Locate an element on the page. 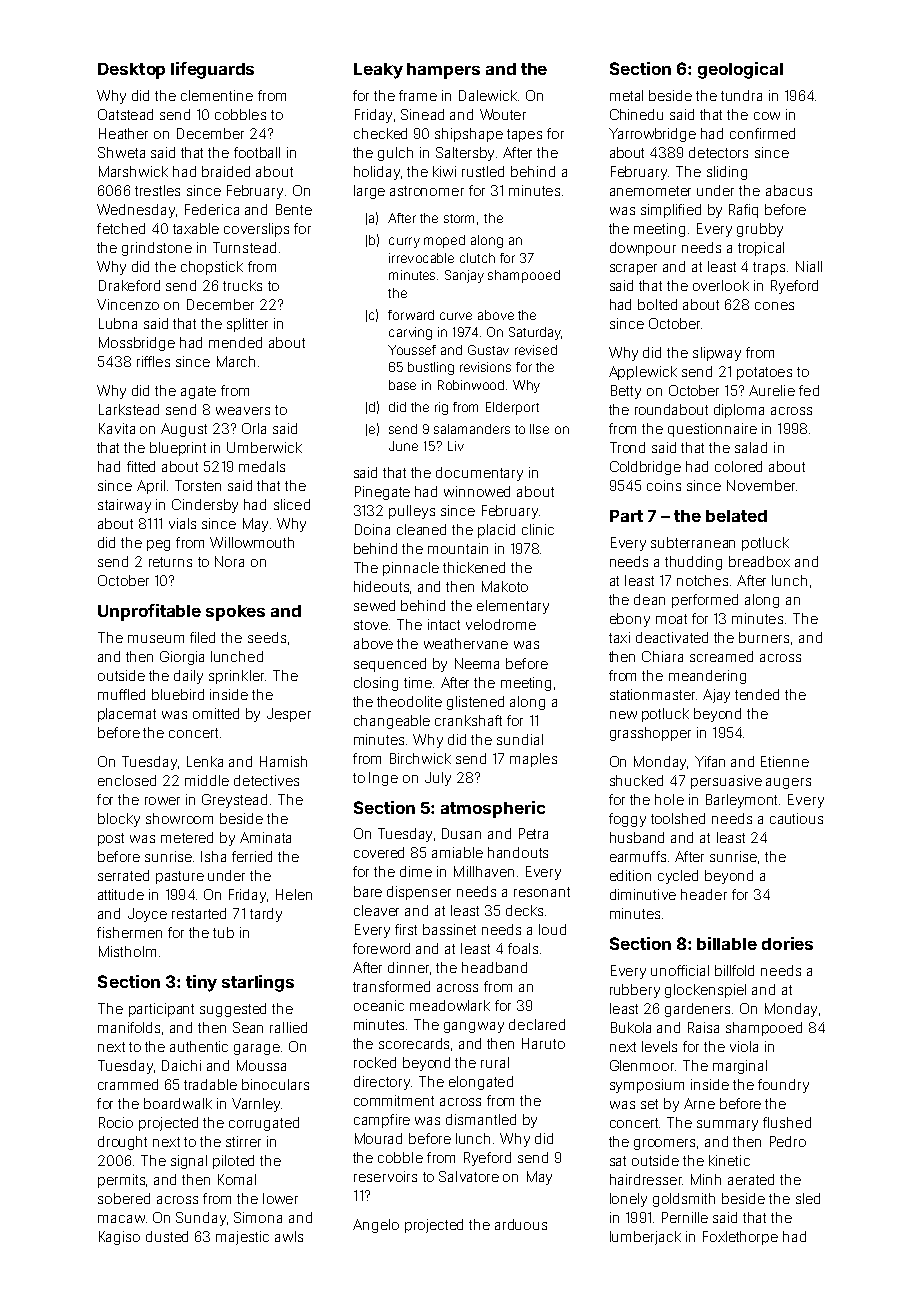 Image resolution: width=924 pixels, height=1308 pixels. awls is located at coordinates (289, 1236).
